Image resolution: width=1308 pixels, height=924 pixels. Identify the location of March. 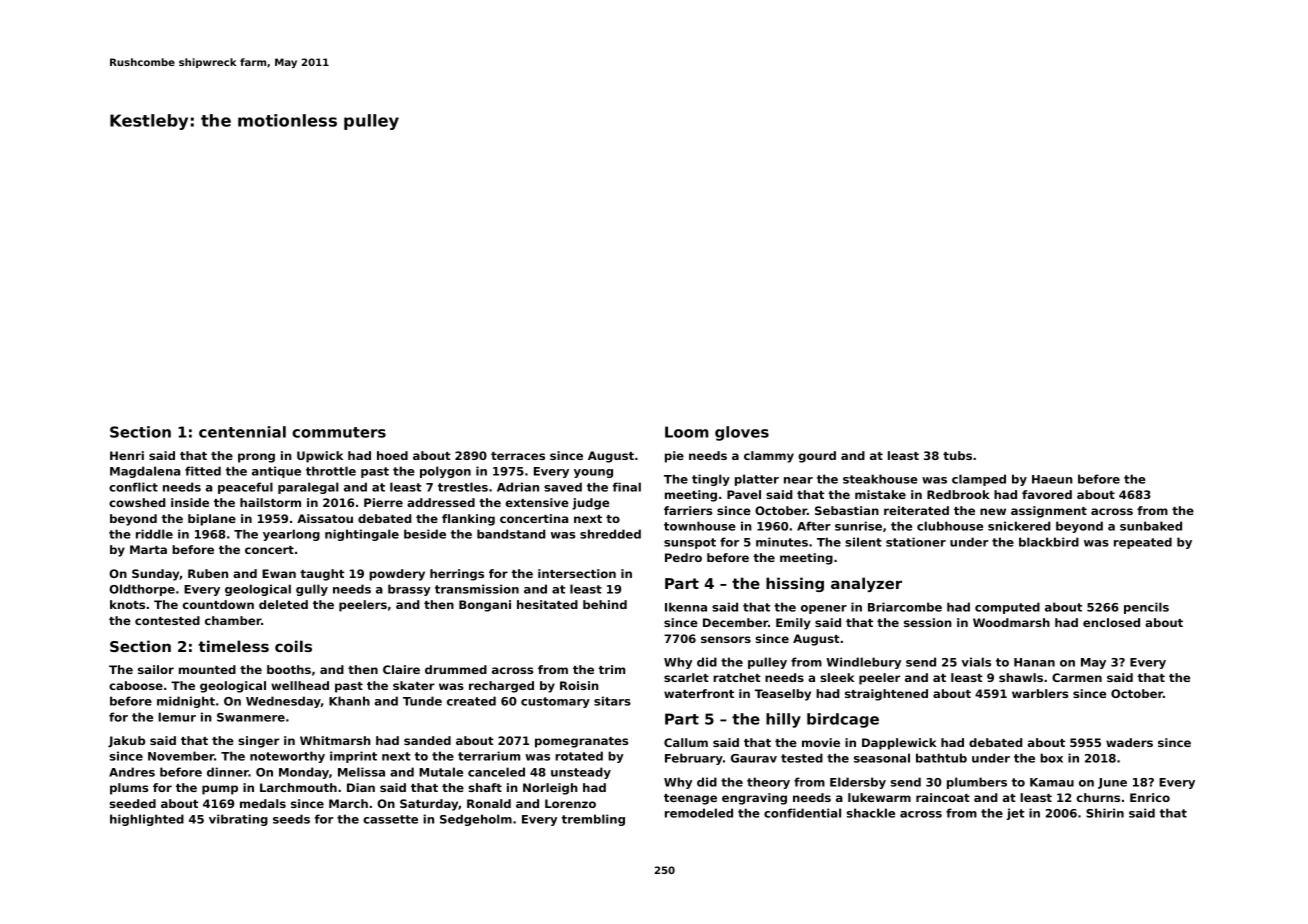
(348, 803).
